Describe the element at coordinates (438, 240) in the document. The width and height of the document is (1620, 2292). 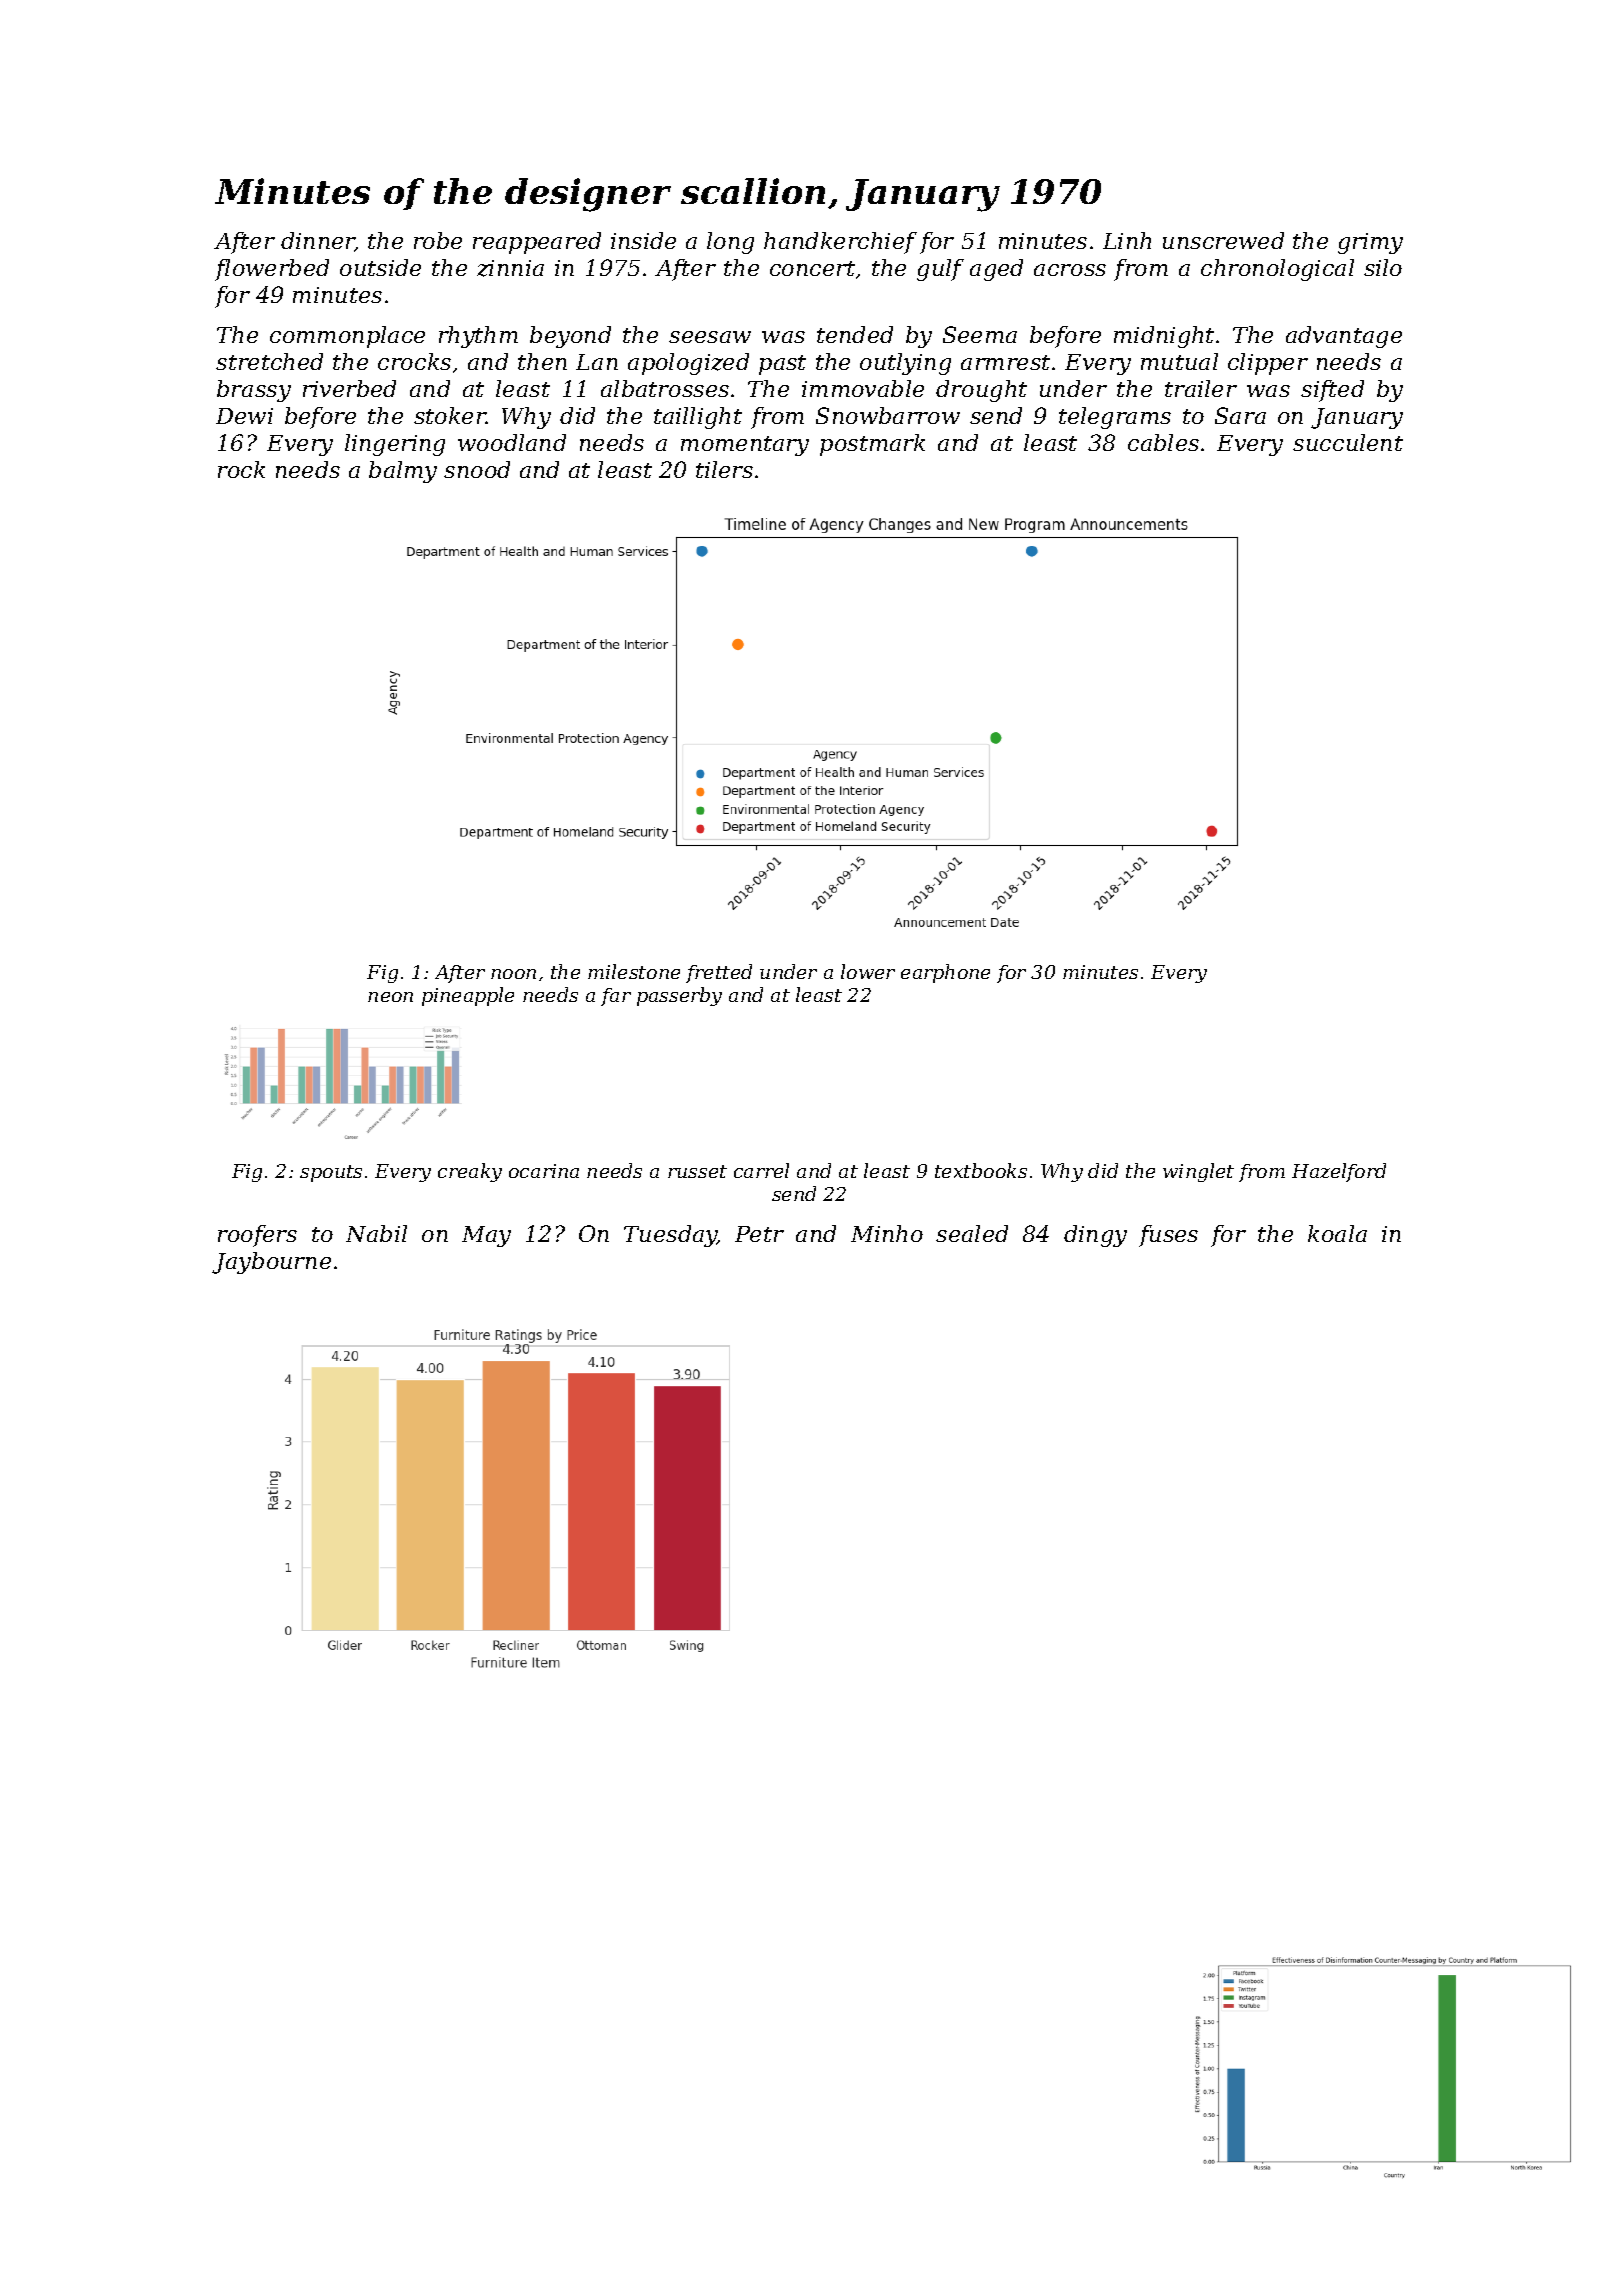
I see `robe` at that location.
